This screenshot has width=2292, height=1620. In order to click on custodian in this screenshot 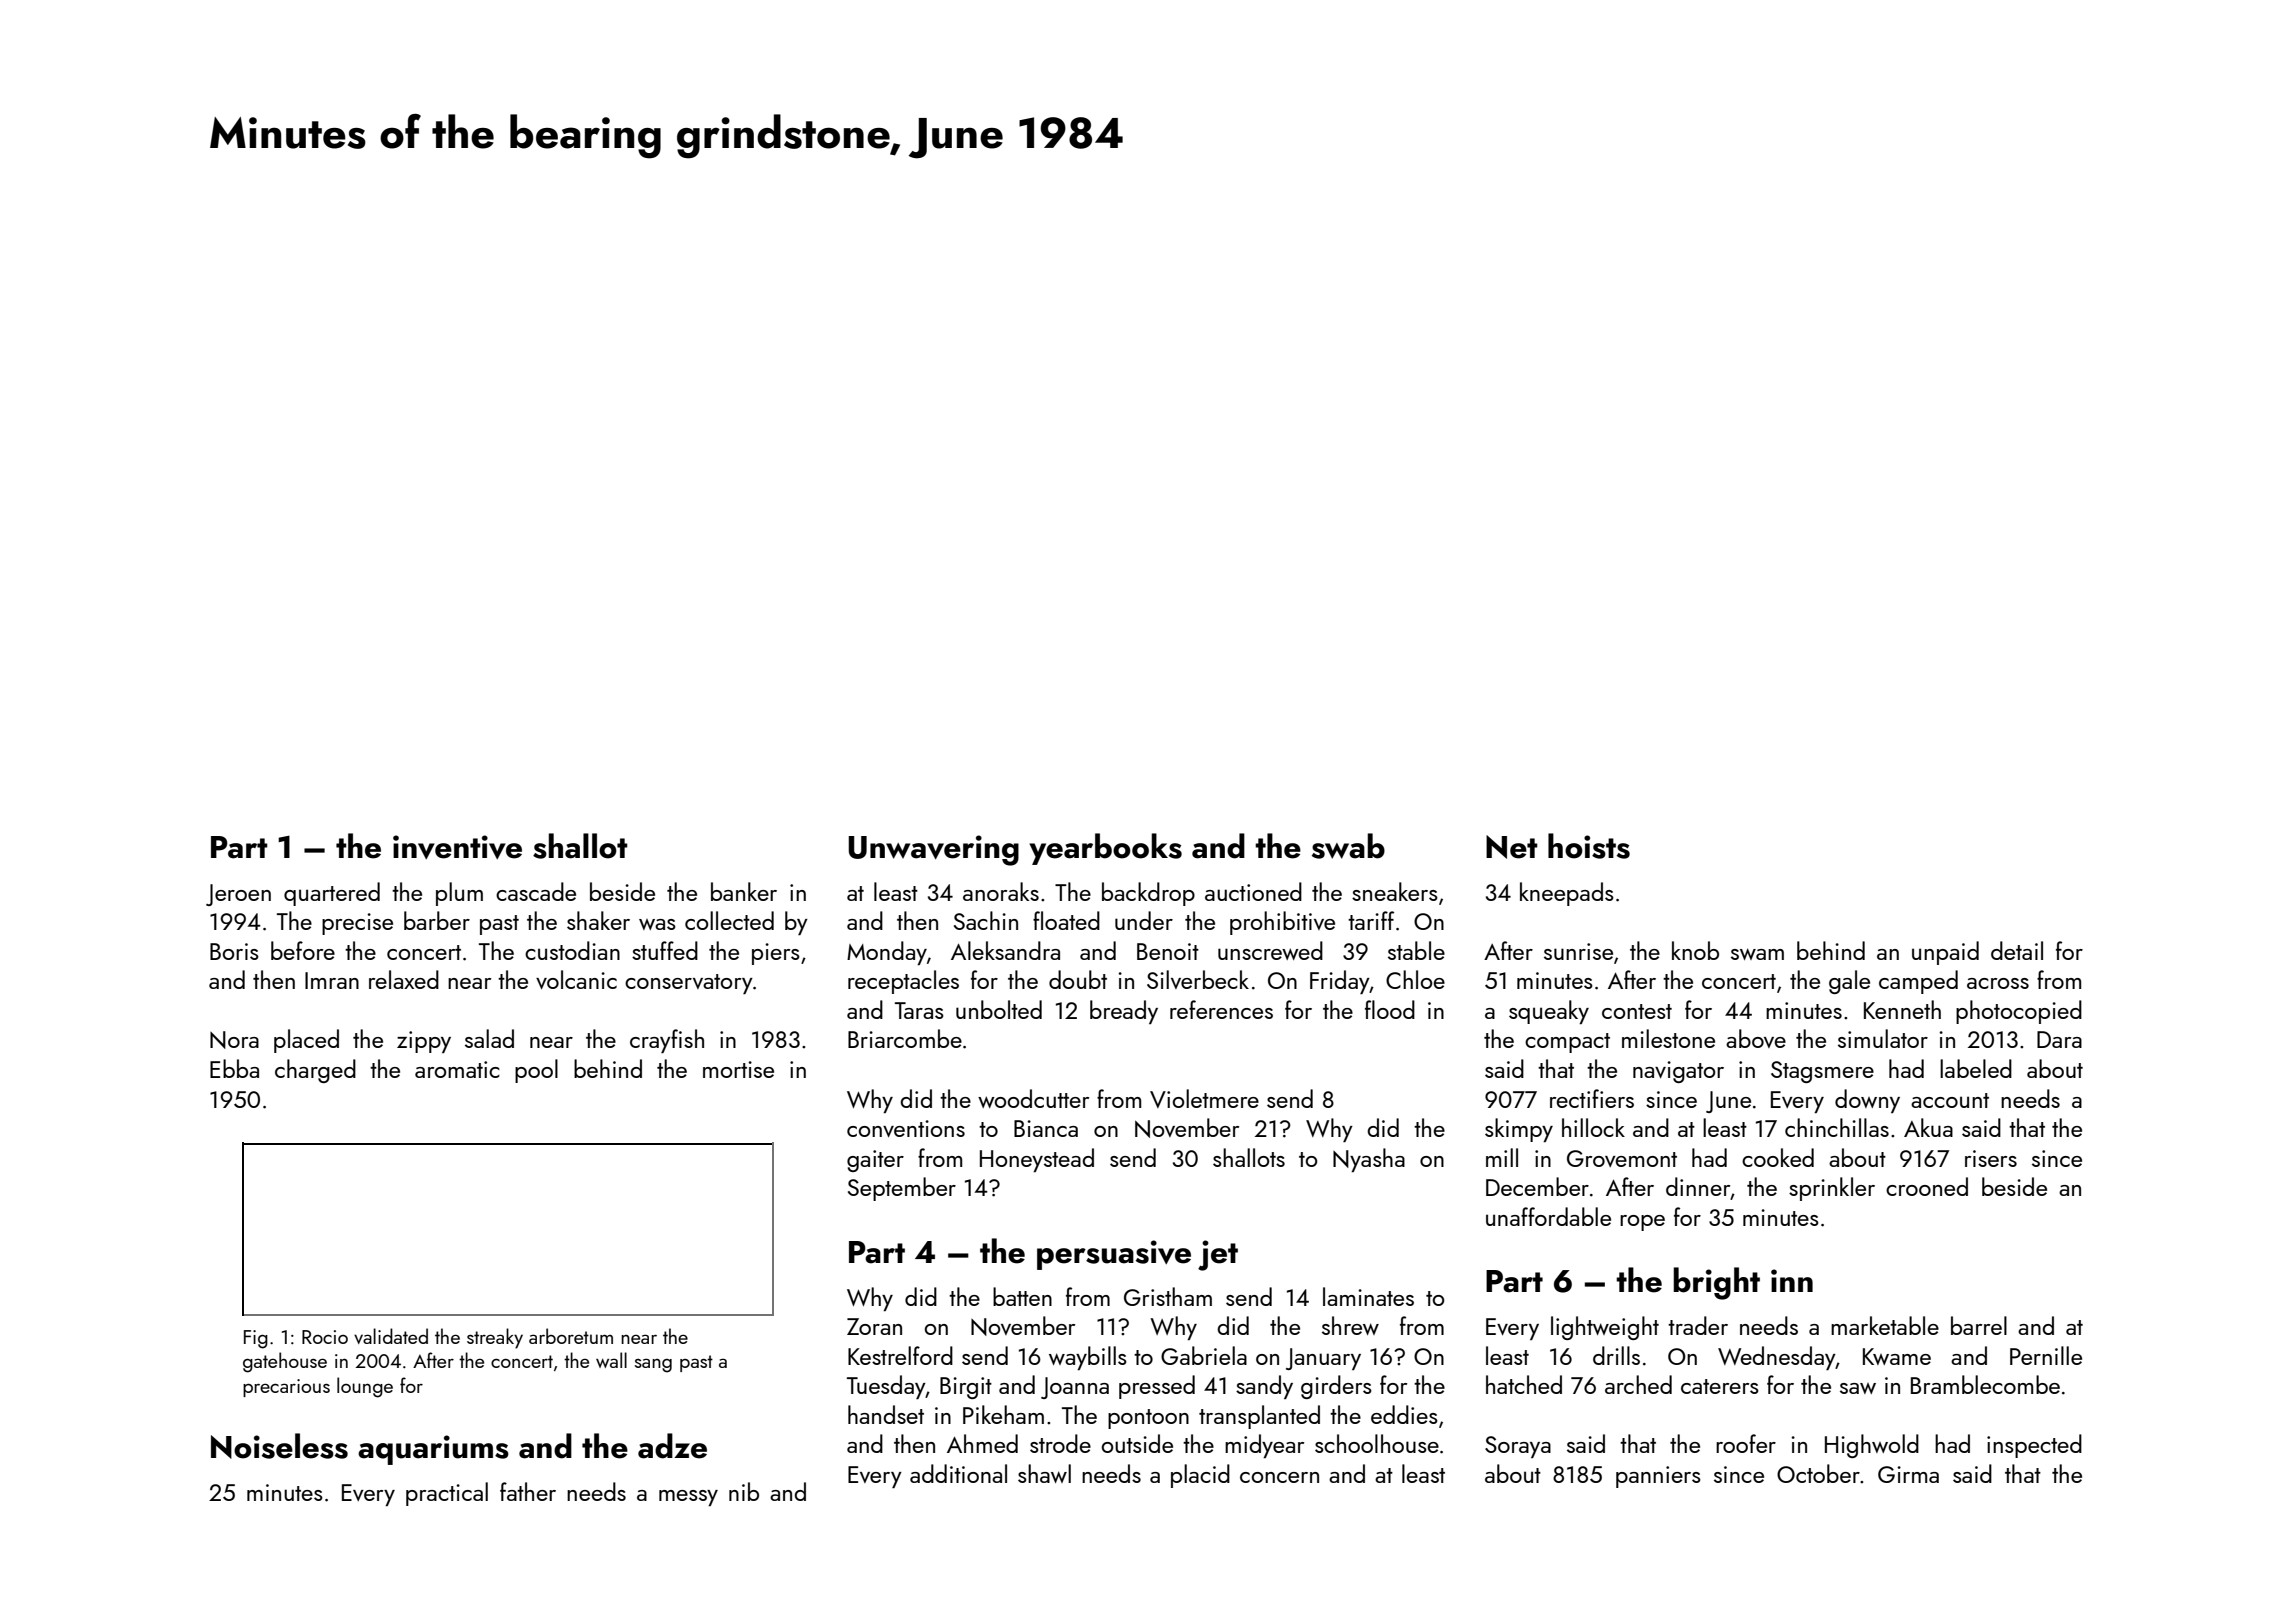, I will do `click(572, 950)`.
